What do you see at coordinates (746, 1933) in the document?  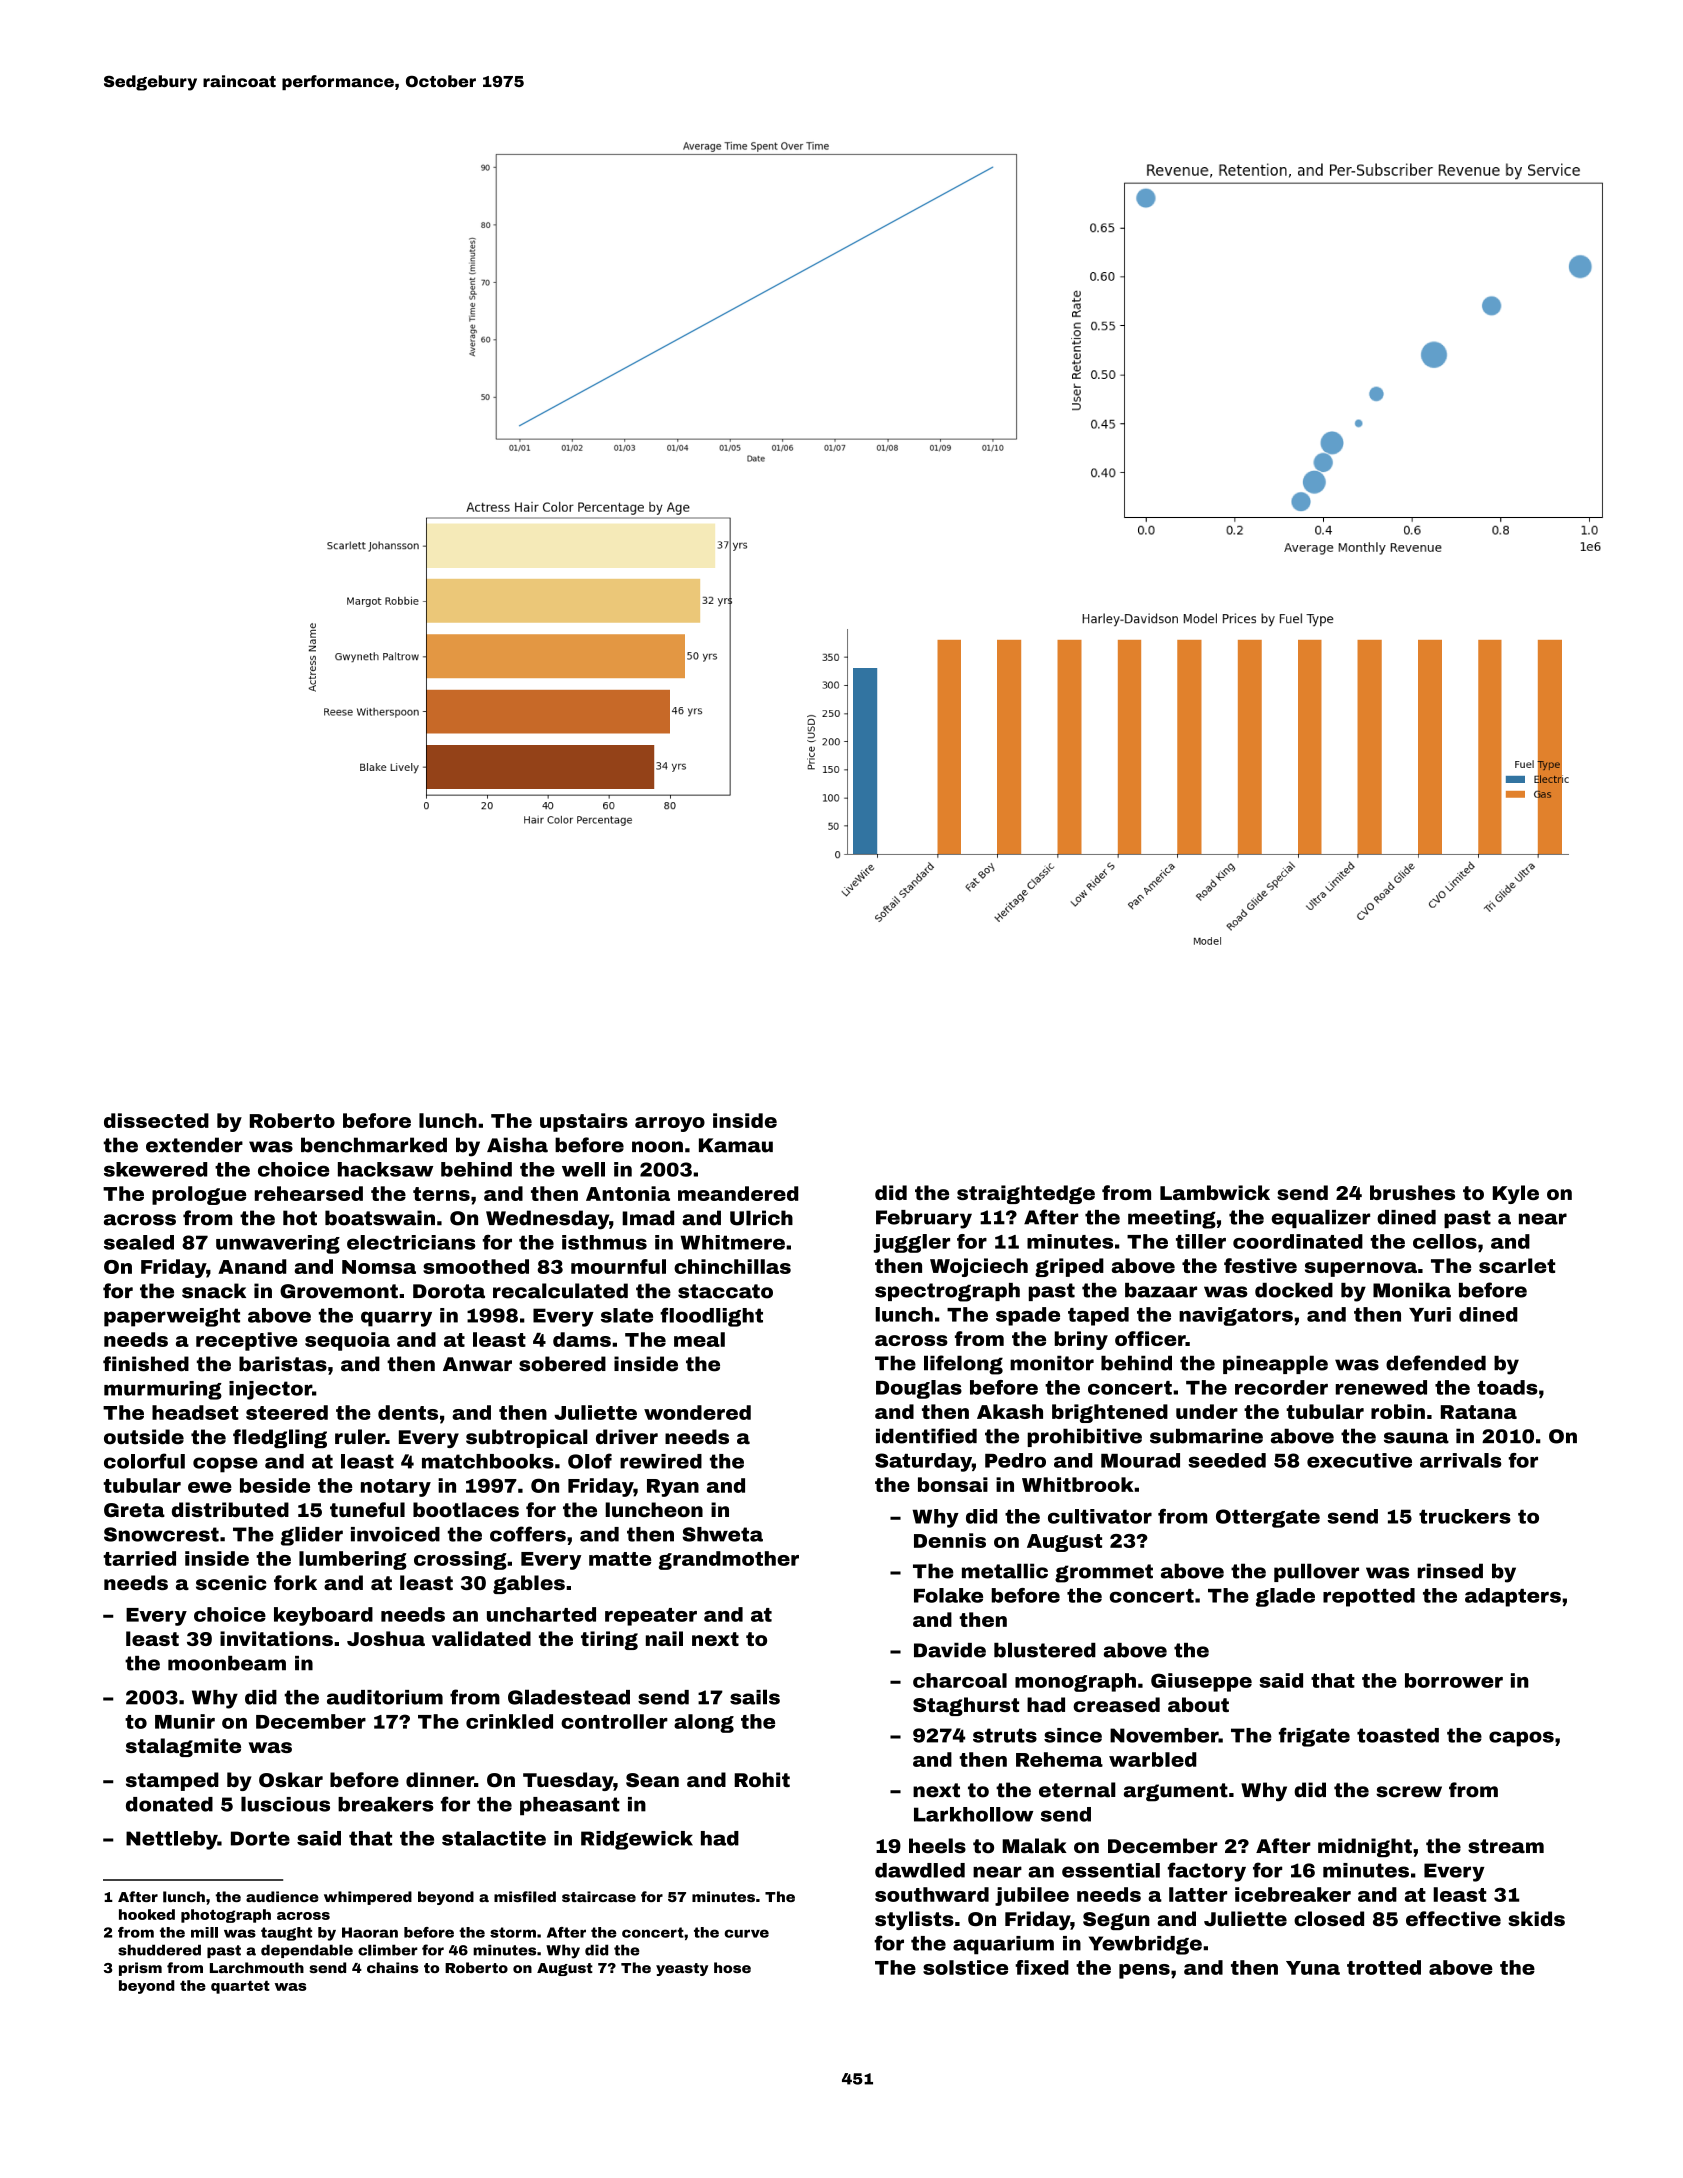 I see `curve` at bounding box center [746, 1933].
